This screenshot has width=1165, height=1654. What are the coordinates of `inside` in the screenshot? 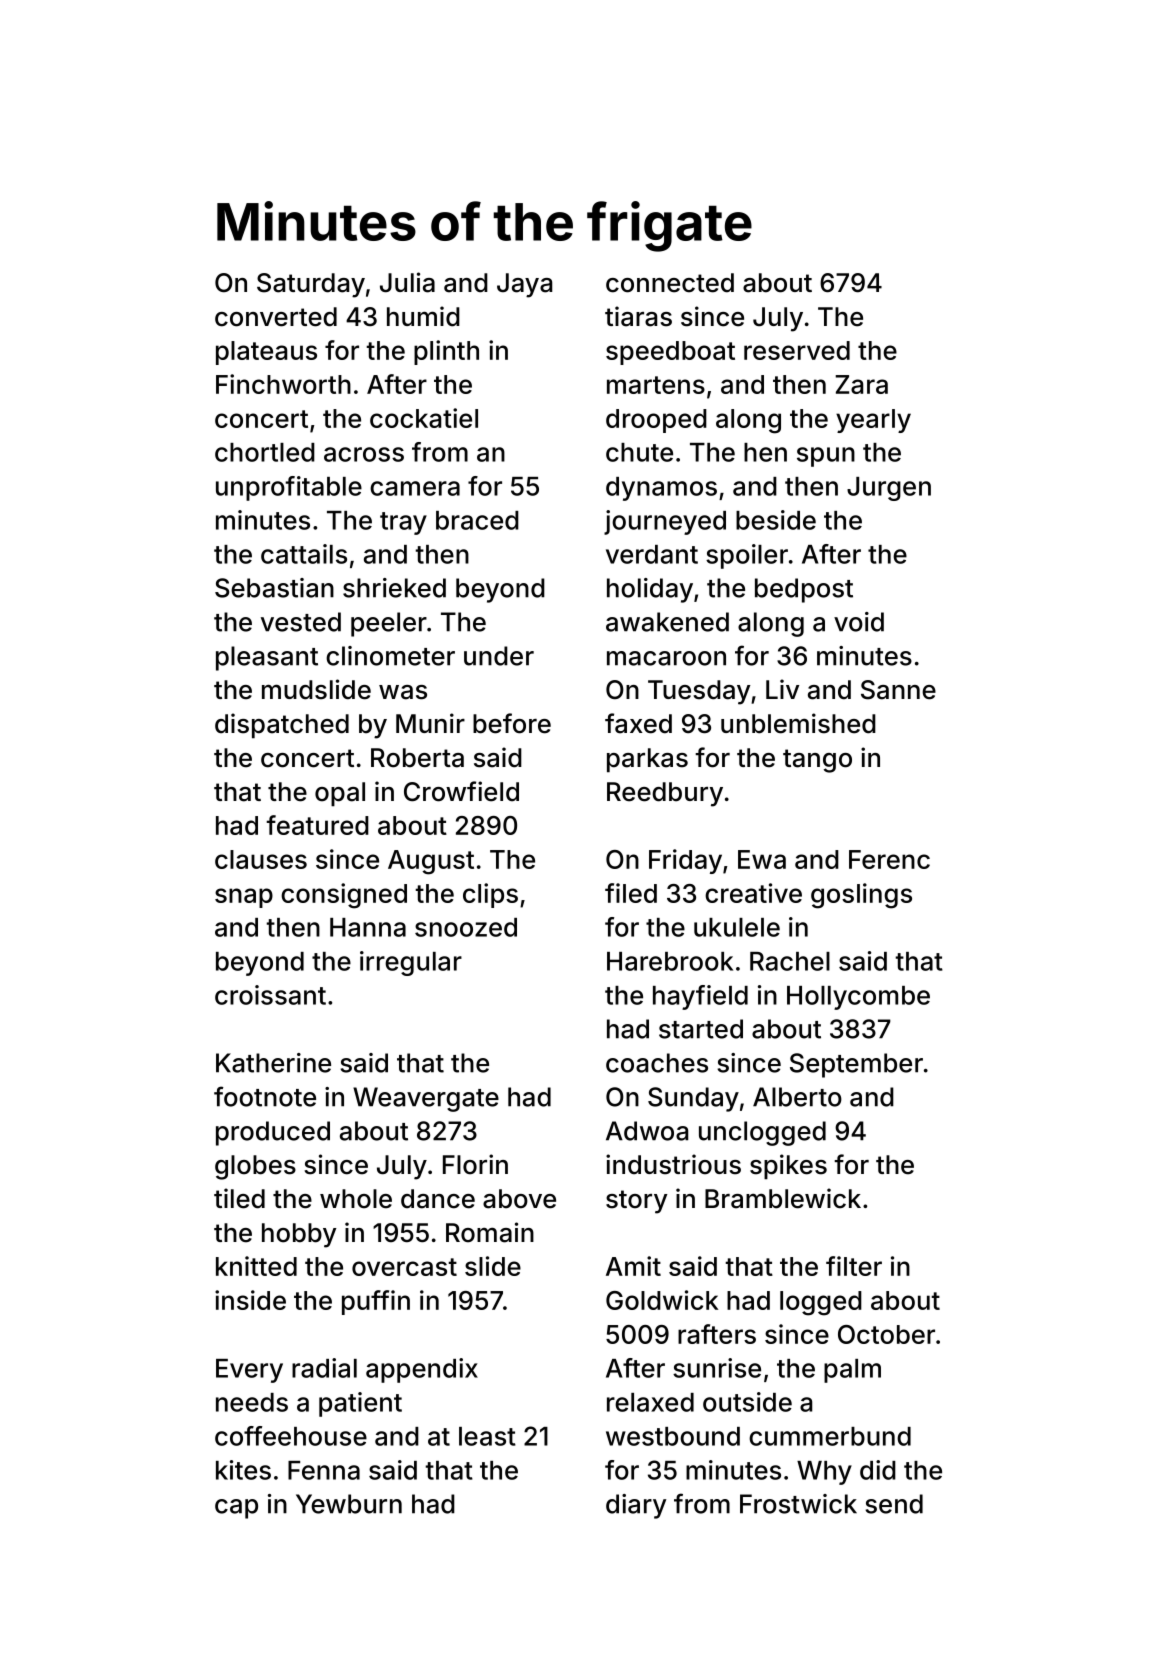 It's located at (250, 1300).
